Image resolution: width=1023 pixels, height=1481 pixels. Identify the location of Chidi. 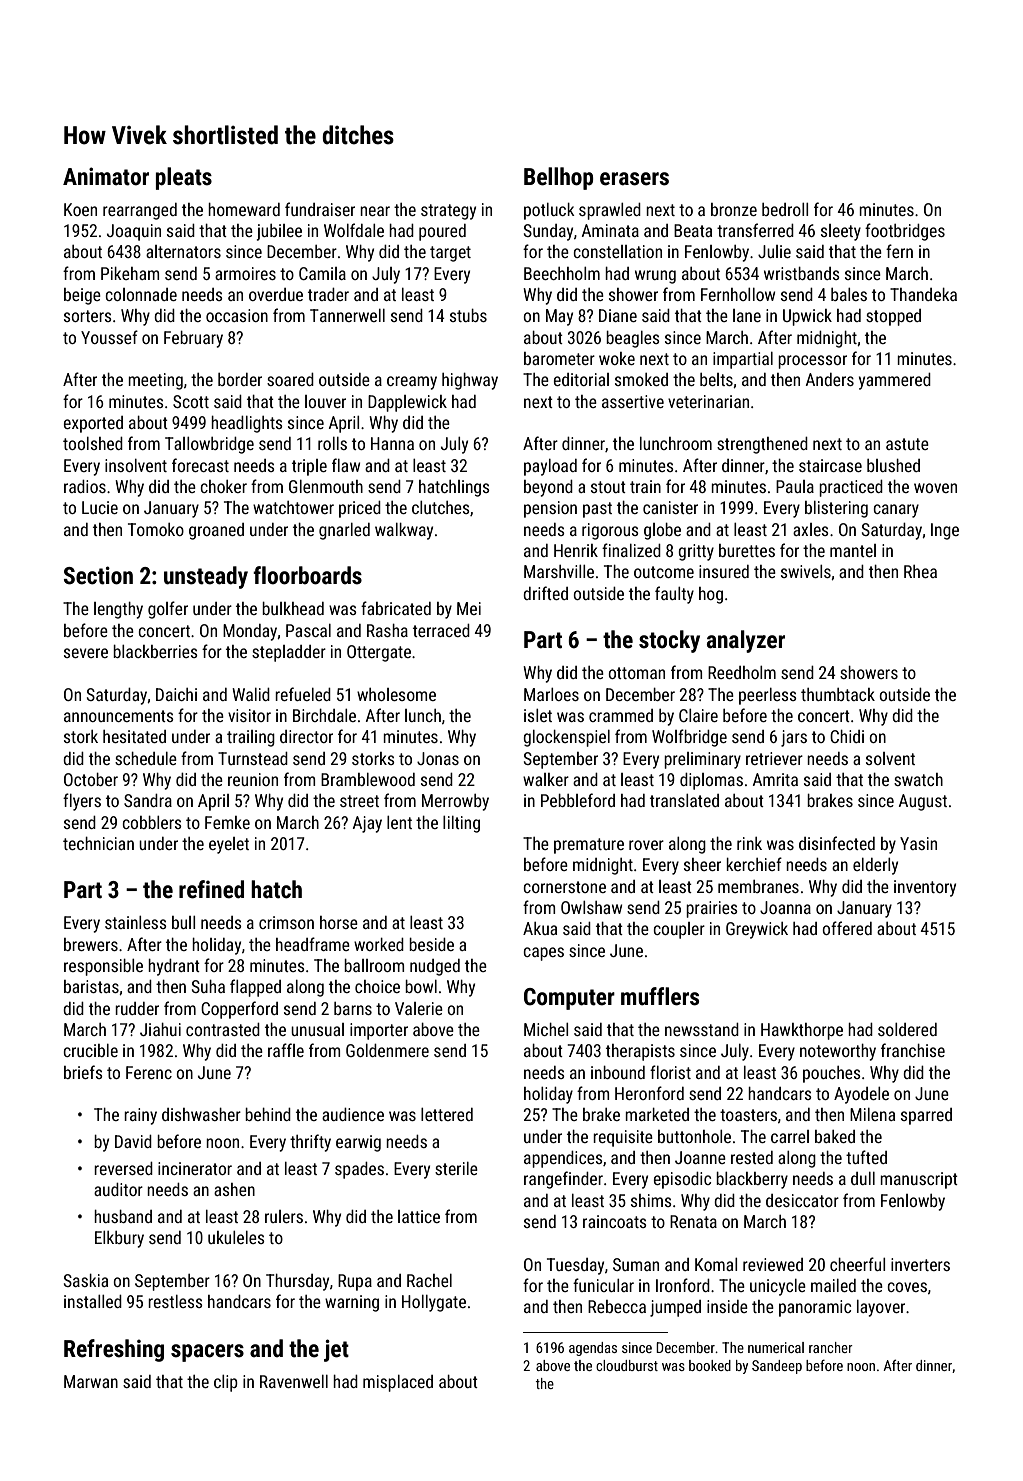
(847, 736).
